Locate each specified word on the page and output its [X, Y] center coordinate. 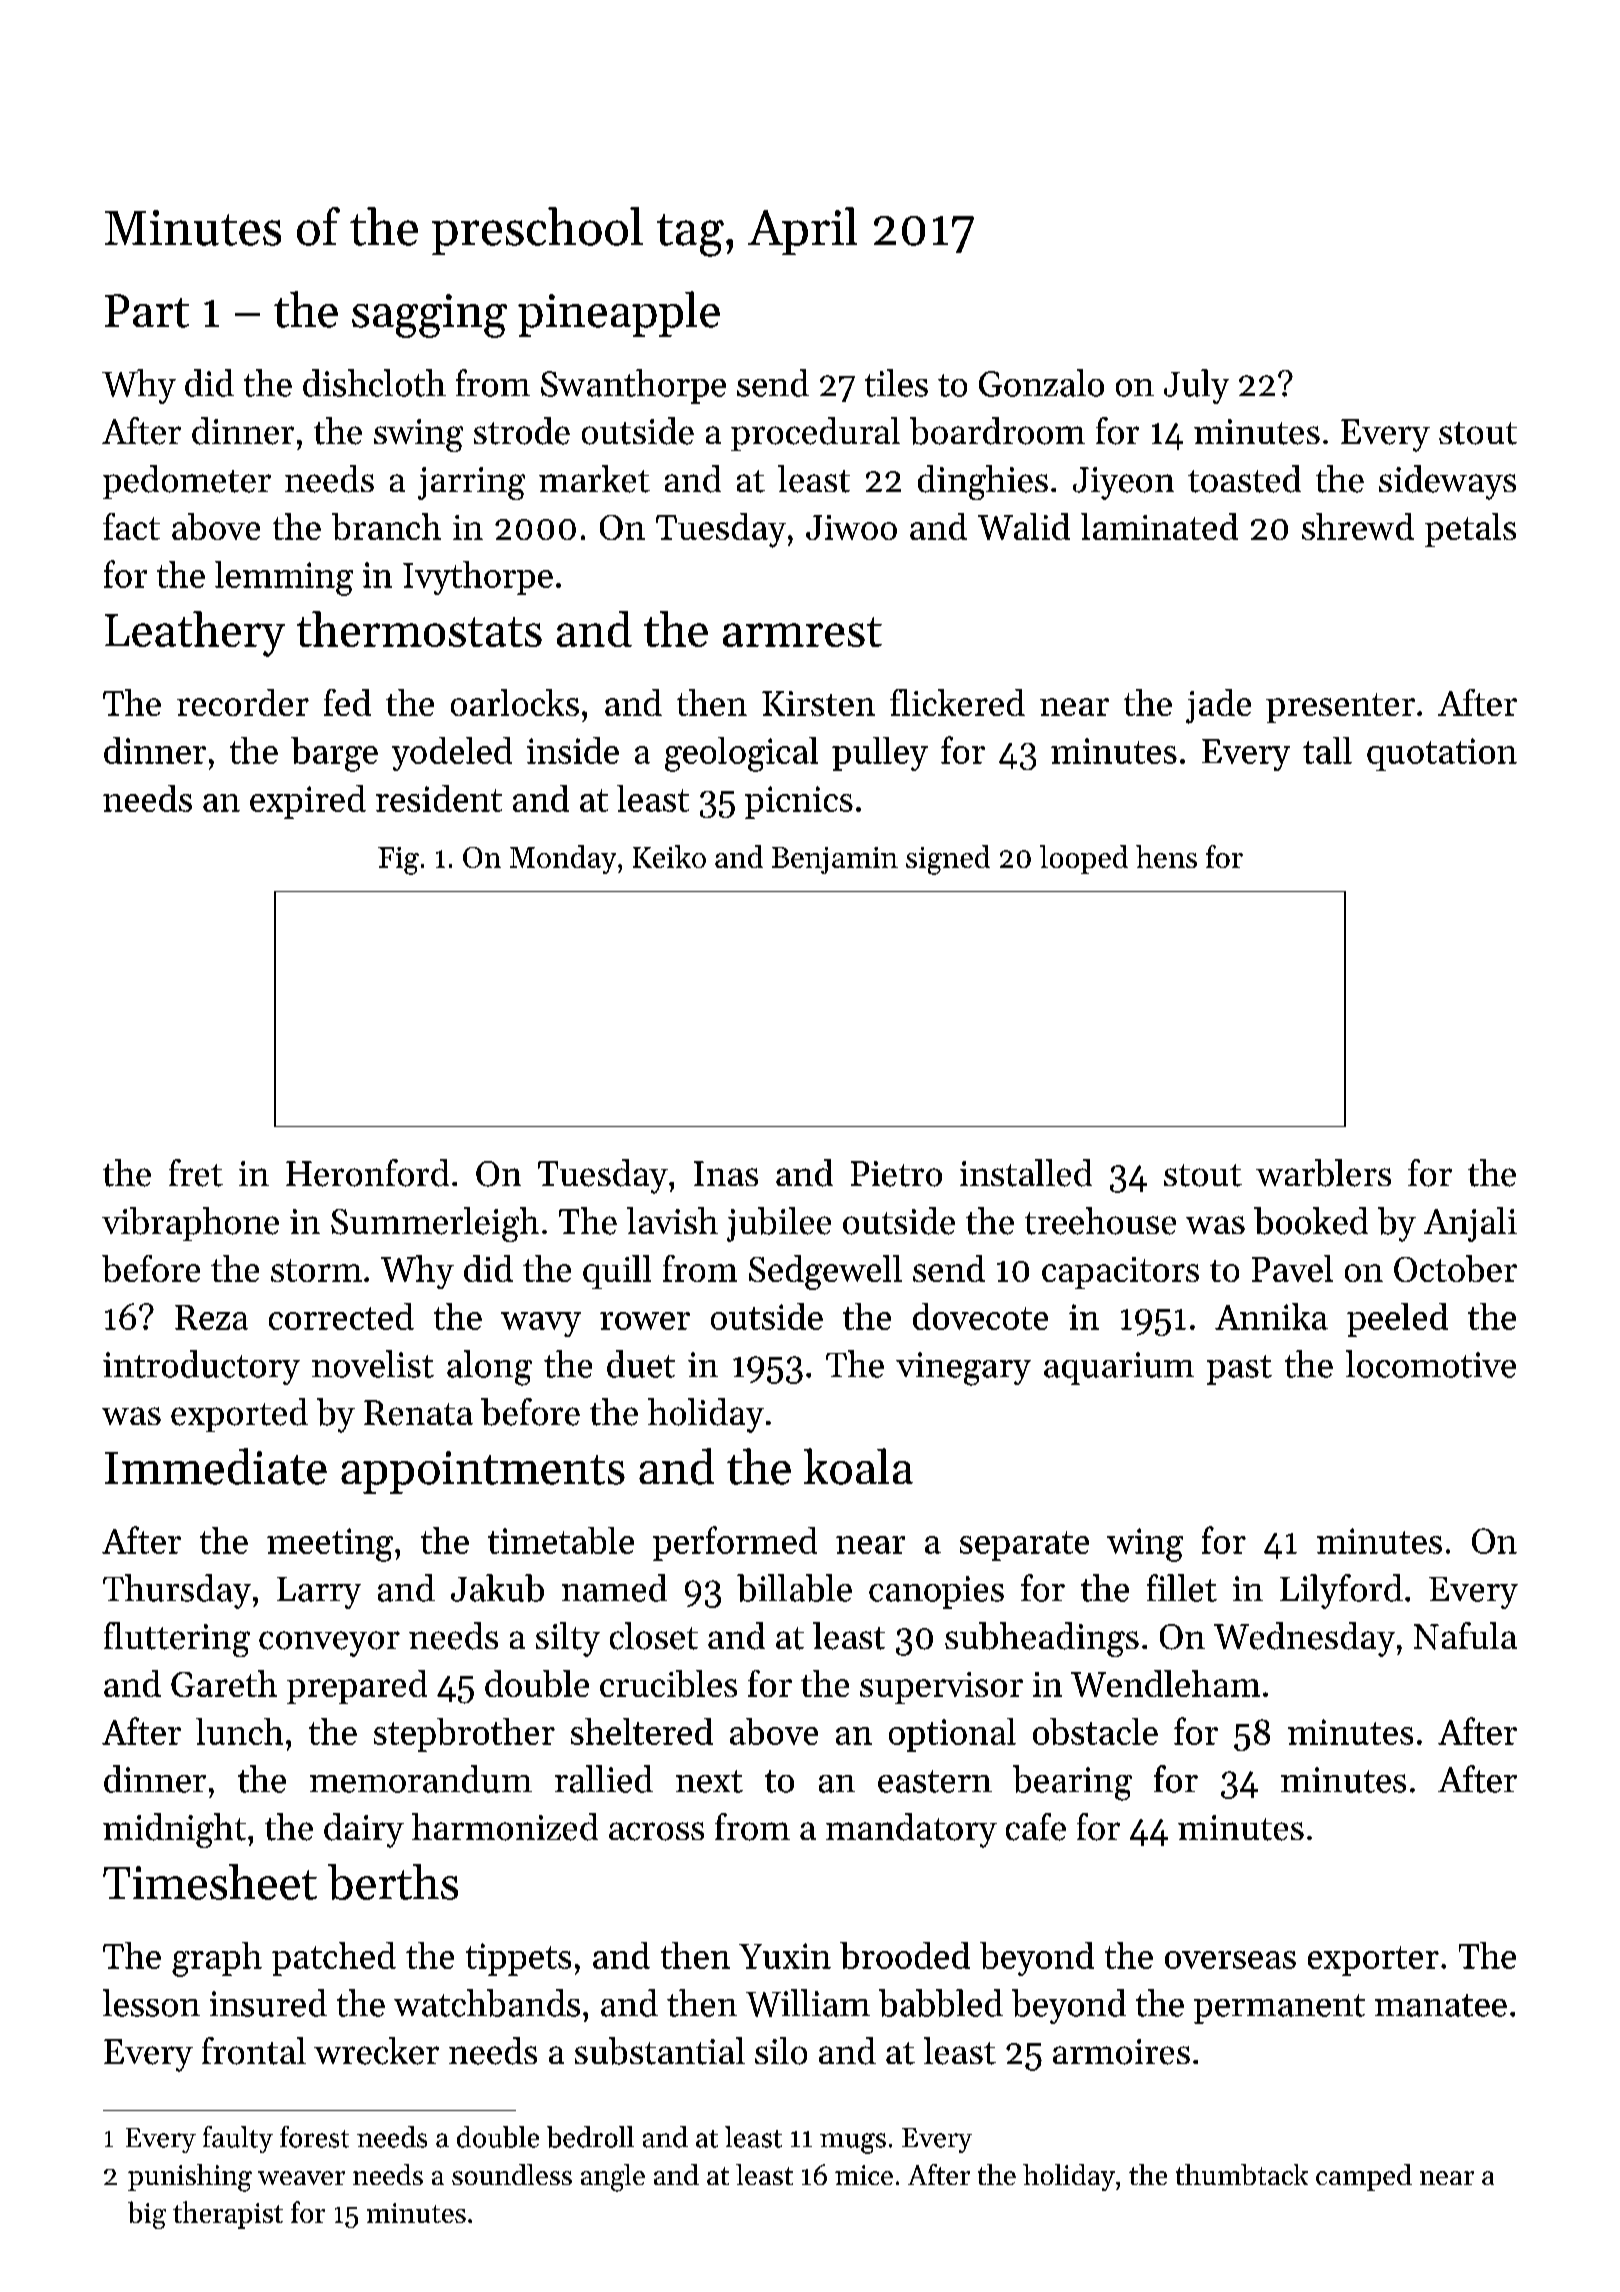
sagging [429, 316]
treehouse [1100, 1221]
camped [1364, 2177]
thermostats [419, 629]
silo [781, 2051]
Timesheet [210, 1882]
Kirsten [818, 703]
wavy [541, 1324]
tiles [896, 383]
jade [1218, 706]
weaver [301, 2178]
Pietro [896, 1174]
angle [613, 2178]
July [1196, 386]
